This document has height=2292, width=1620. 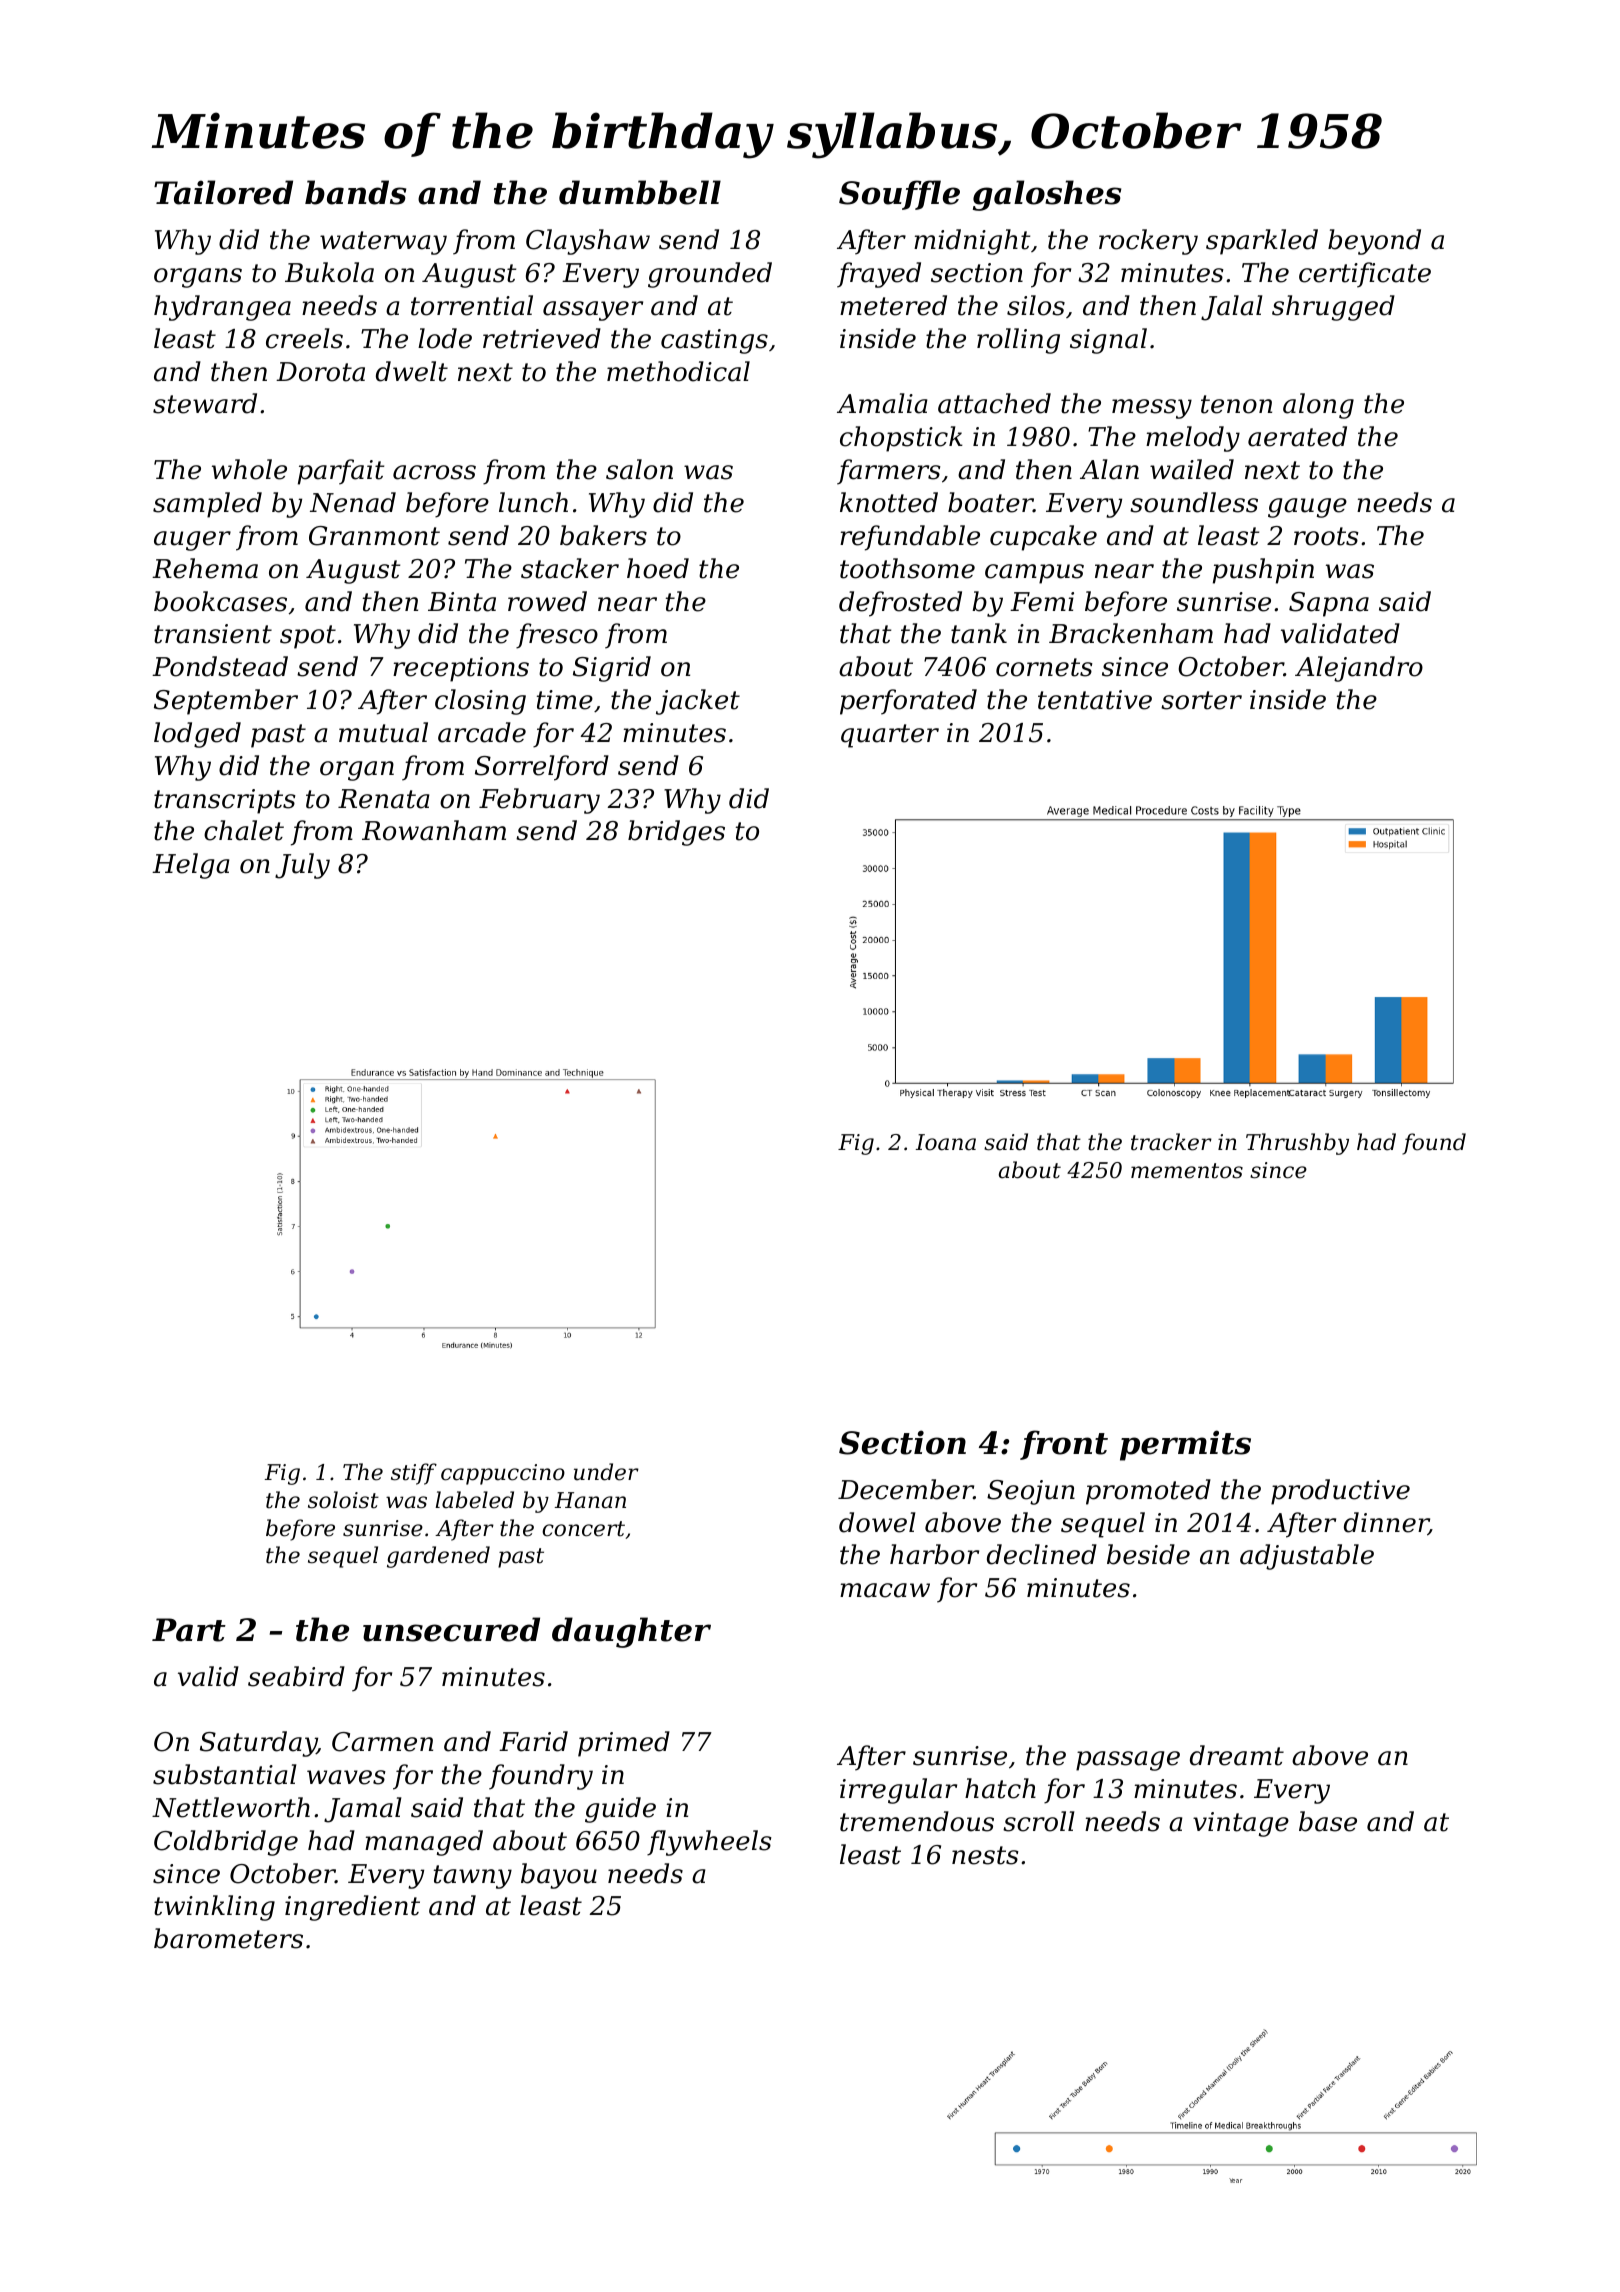 I want to click on ingredient, so click(x=352, y=1908).
